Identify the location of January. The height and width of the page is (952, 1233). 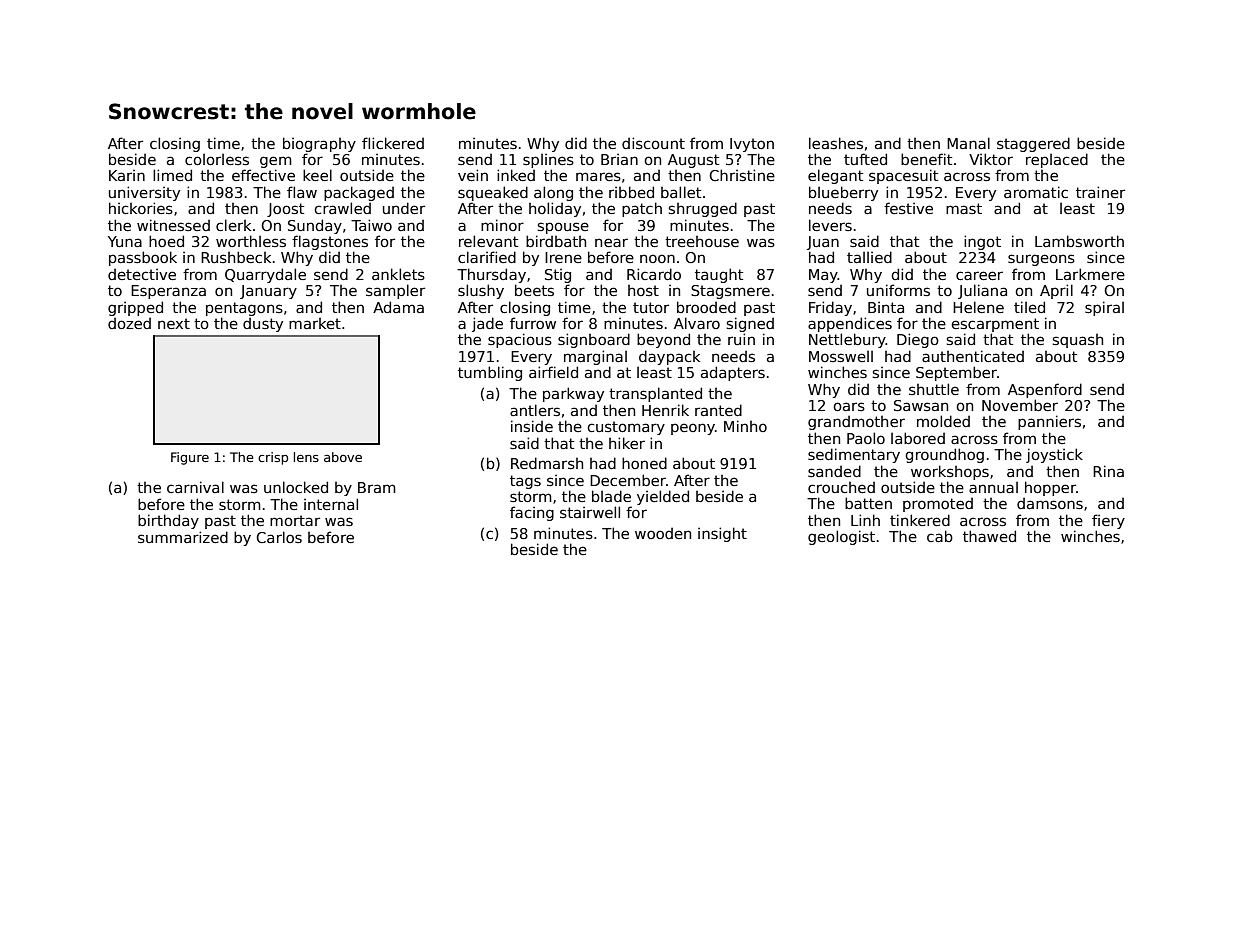
(268, 292).
